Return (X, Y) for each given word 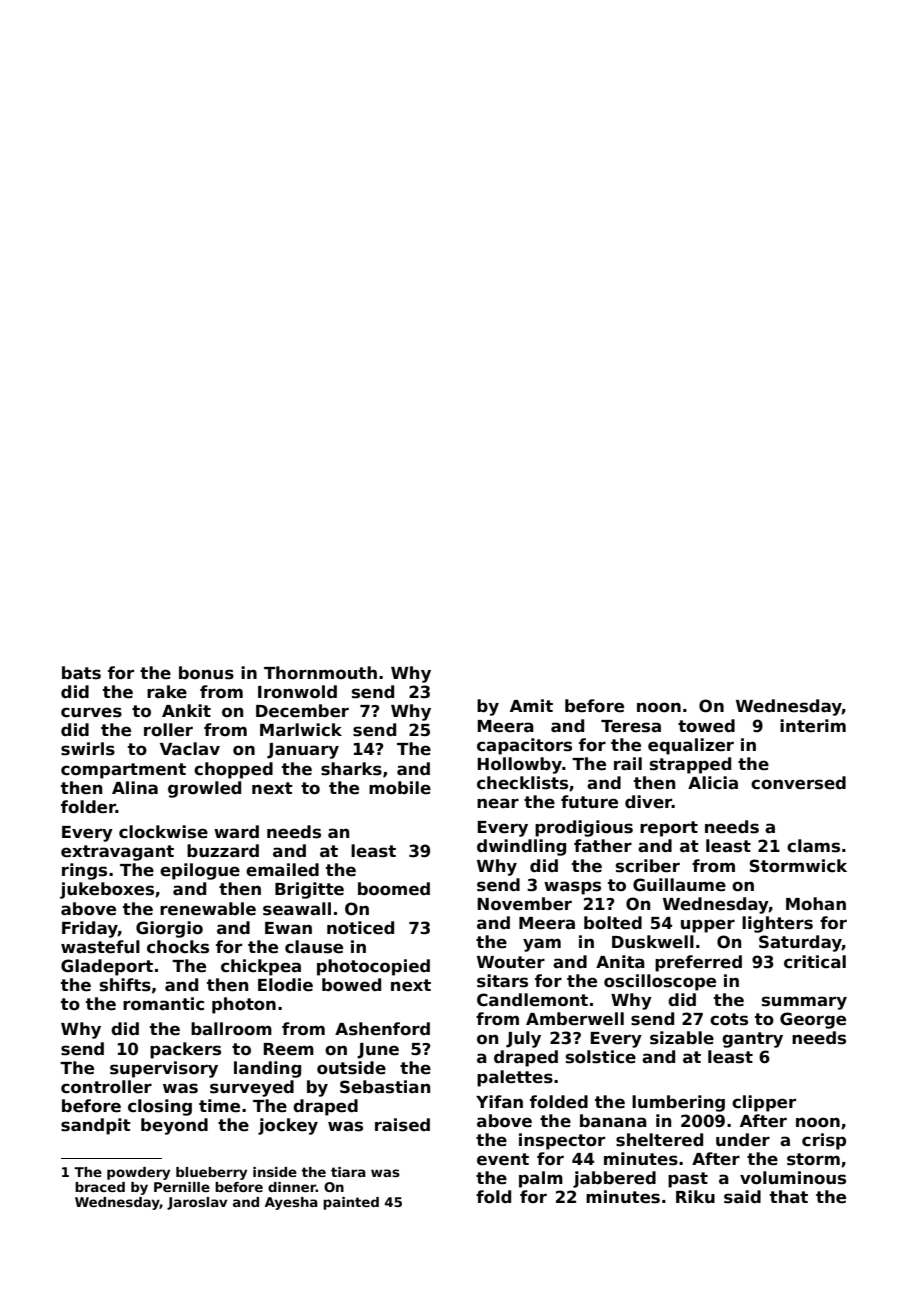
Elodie (285, 985)
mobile (400, 788)
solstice (601, 1057)
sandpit (96, 1126)
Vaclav (190, 749)
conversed (798, 783)
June (378, 1051)
